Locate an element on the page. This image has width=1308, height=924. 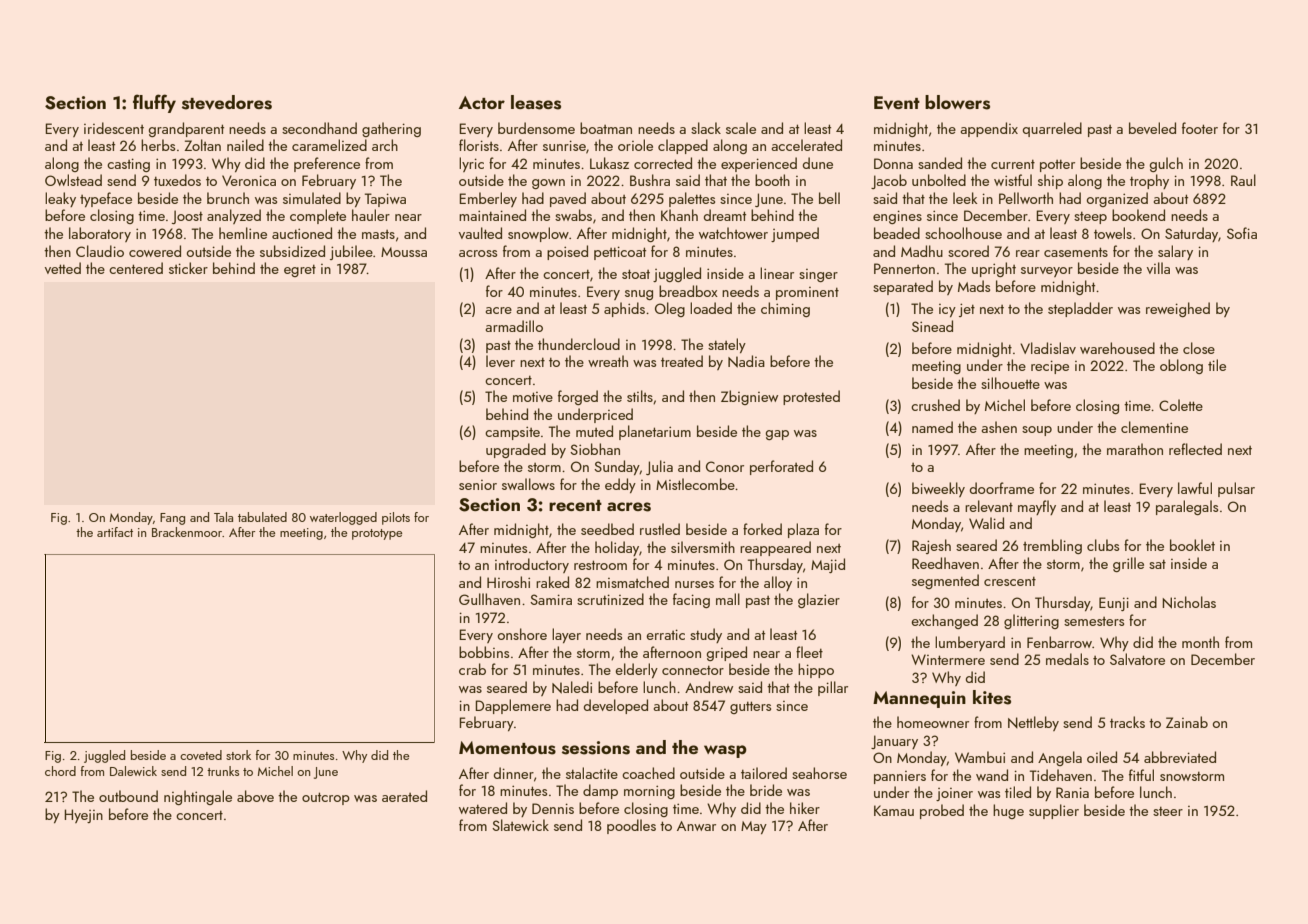
dinner is located at coordinates (514, 773).
